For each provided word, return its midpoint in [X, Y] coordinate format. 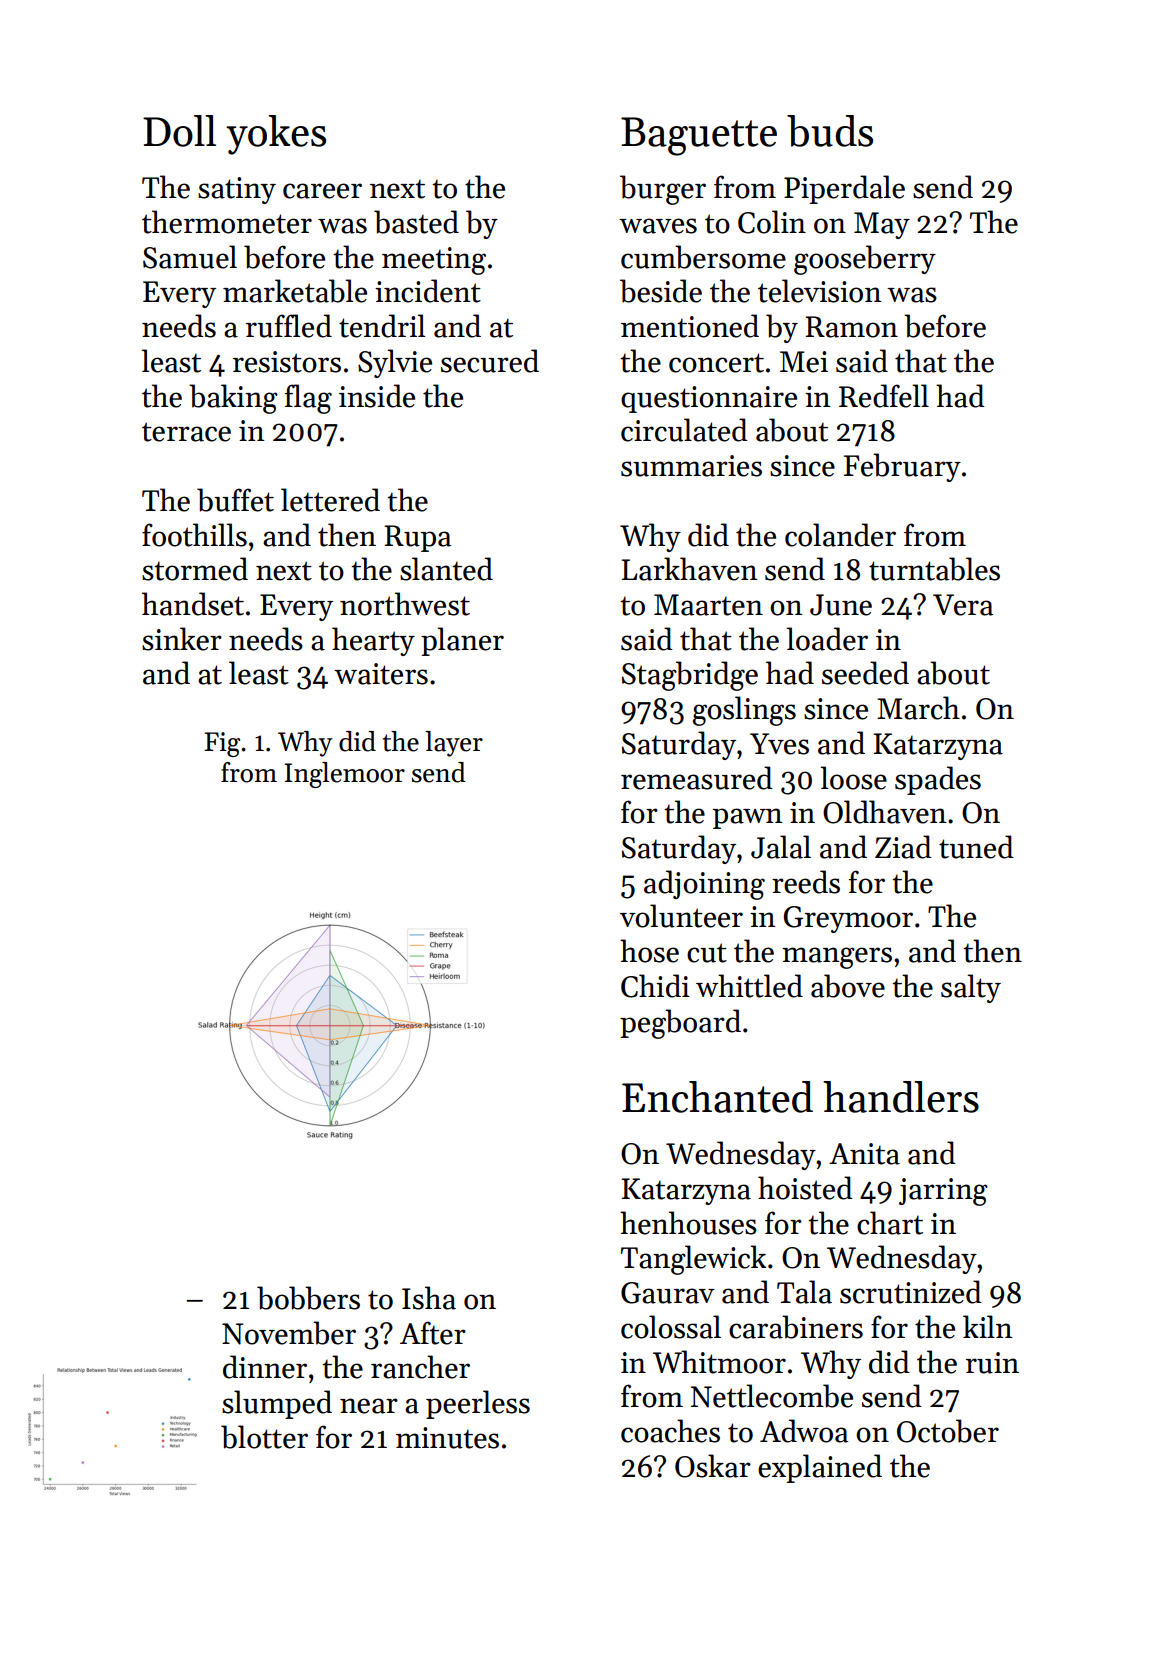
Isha [429, 1298]
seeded [865, 673]
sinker [182, 639]
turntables [934, 569]
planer [462, 641]
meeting [434, 261]
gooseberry [865, 260]
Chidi [655, 986]
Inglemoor [345, 775]
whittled [749, 986]
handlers [901, 1097]
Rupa [417, 538]
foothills [194, 535]
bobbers [308, 1298]
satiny [237, 190]
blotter [264, 1437]
